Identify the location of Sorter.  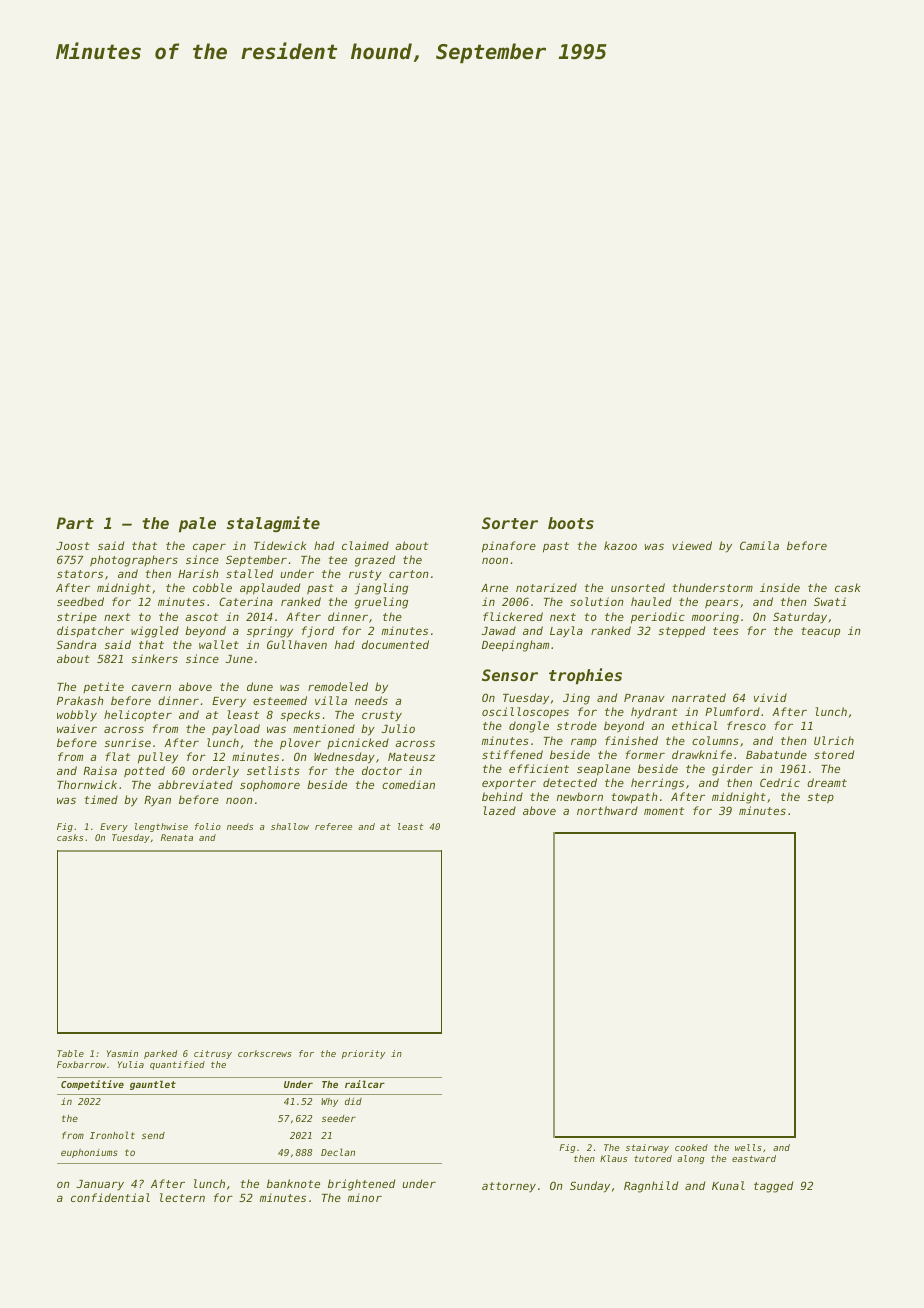
(510, 523).
